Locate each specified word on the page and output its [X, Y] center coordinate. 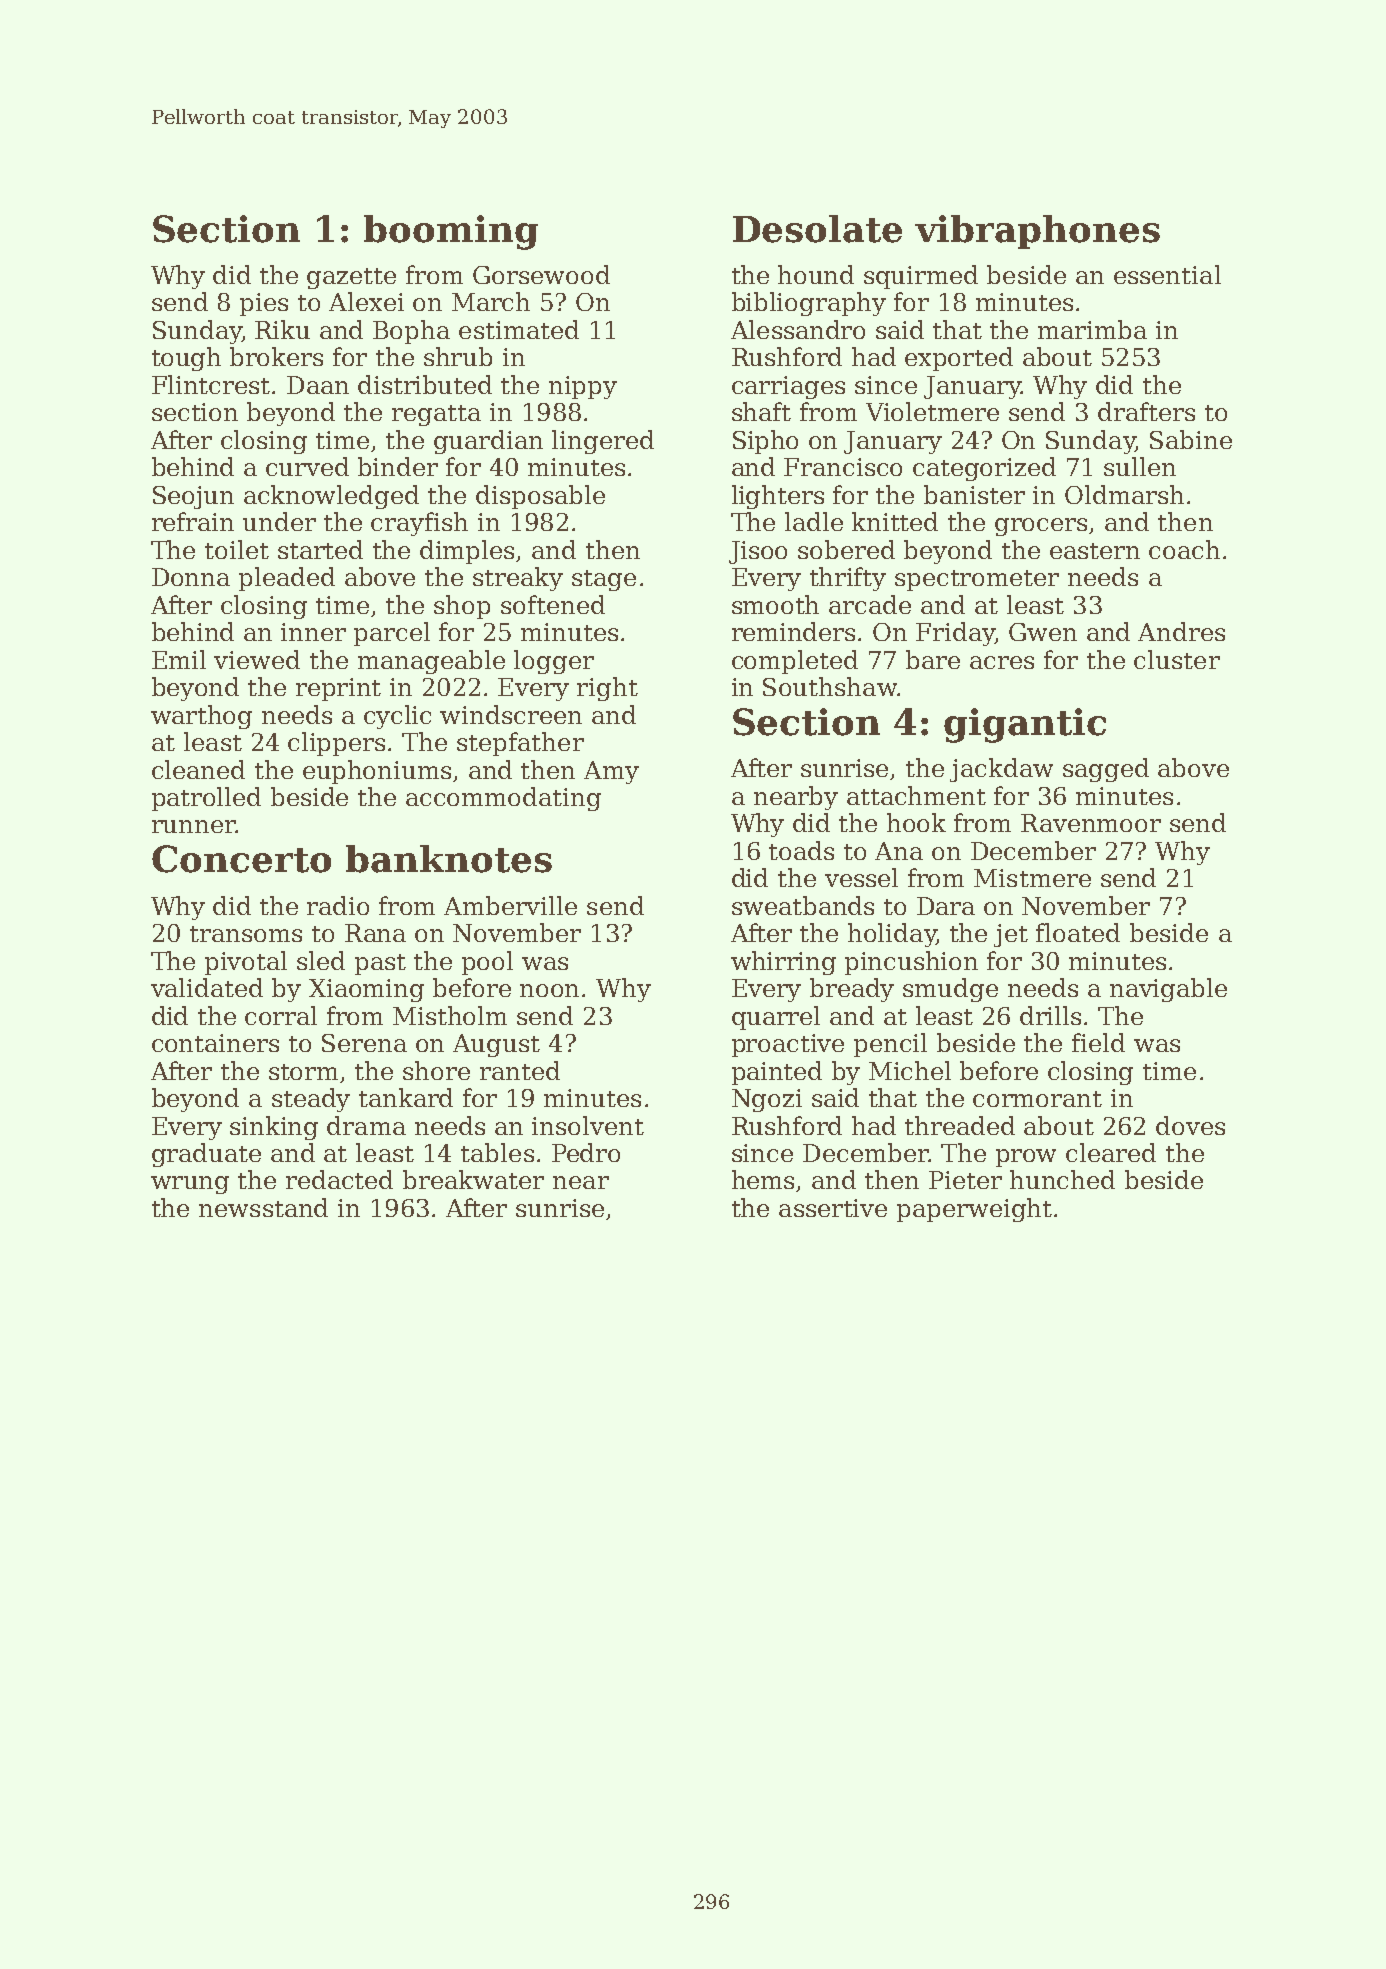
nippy [583, 387]
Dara [946, 906]
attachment [916, 795]
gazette [351, 278]
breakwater [473, 1179]
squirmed [921, 277]
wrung [190, 1185]
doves [1190, 1125]
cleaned [198, 769]
